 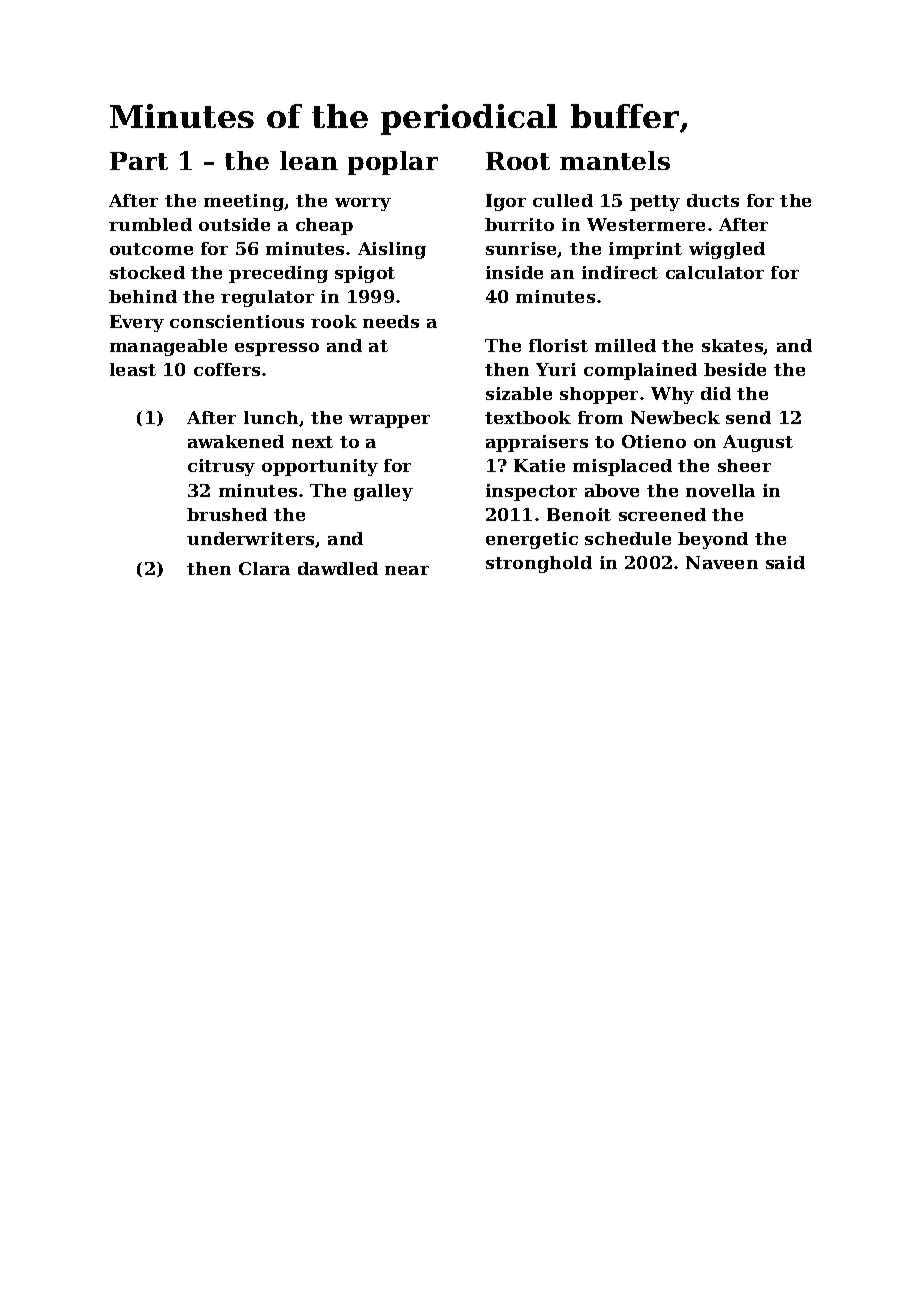 I want to click on citrusy, so click(x=221, y=467).
